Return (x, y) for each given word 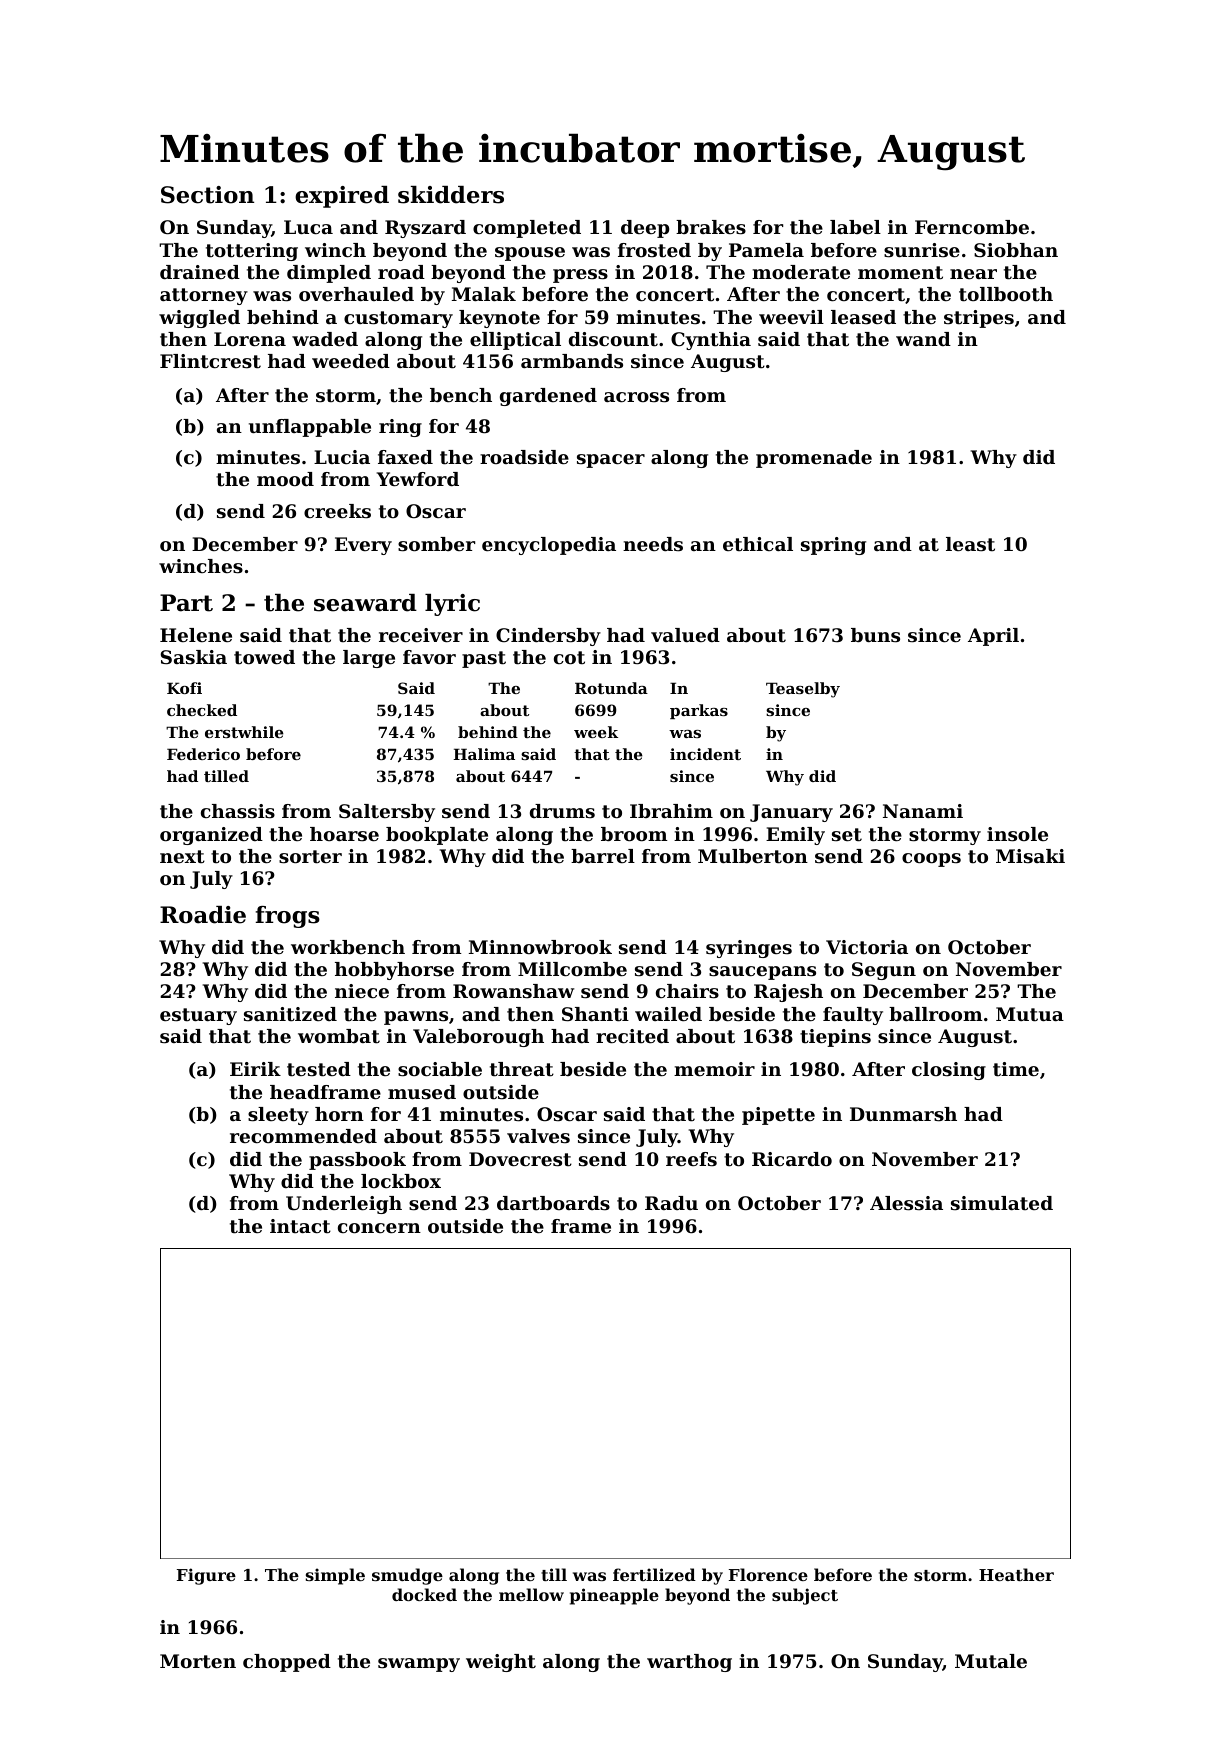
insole (1017, 834)
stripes (979, 319)
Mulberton (753, 856)
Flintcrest (210, 361)
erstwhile (244, 732)
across (636, 397)
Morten (198, 1661)
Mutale (991, 1661)
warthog (689, 1663)
